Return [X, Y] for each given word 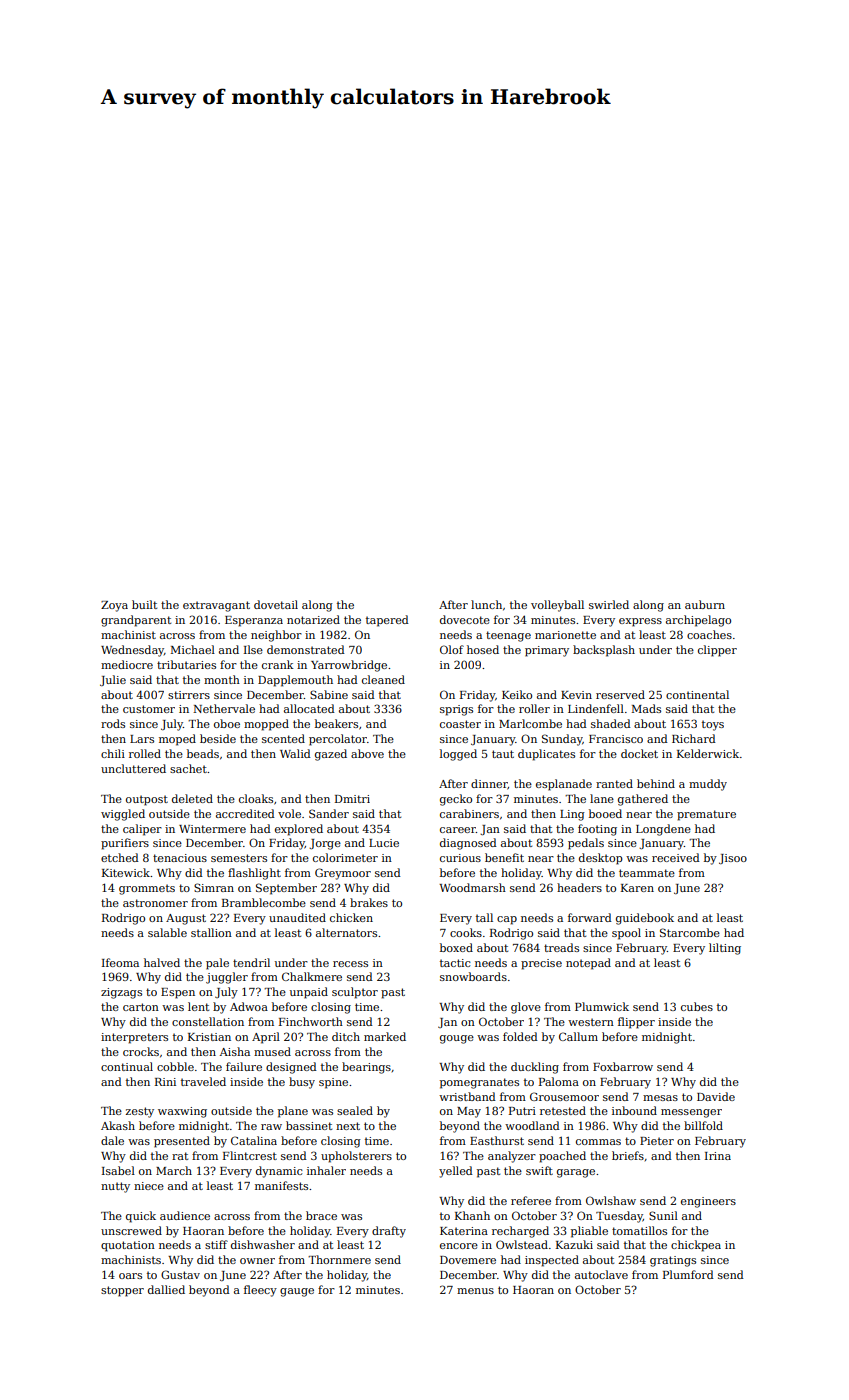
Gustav [180, 1274]
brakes [369, 902]
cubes [697, 1006]
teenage [508, 636]
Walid [295, 753]
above [367, 753]
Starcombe [690, 932]
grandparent [136, 621]
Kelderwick [708, 753]
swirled [609, 604]
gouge [457, 1039]
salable [167, 932]
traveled [203, 1081]
